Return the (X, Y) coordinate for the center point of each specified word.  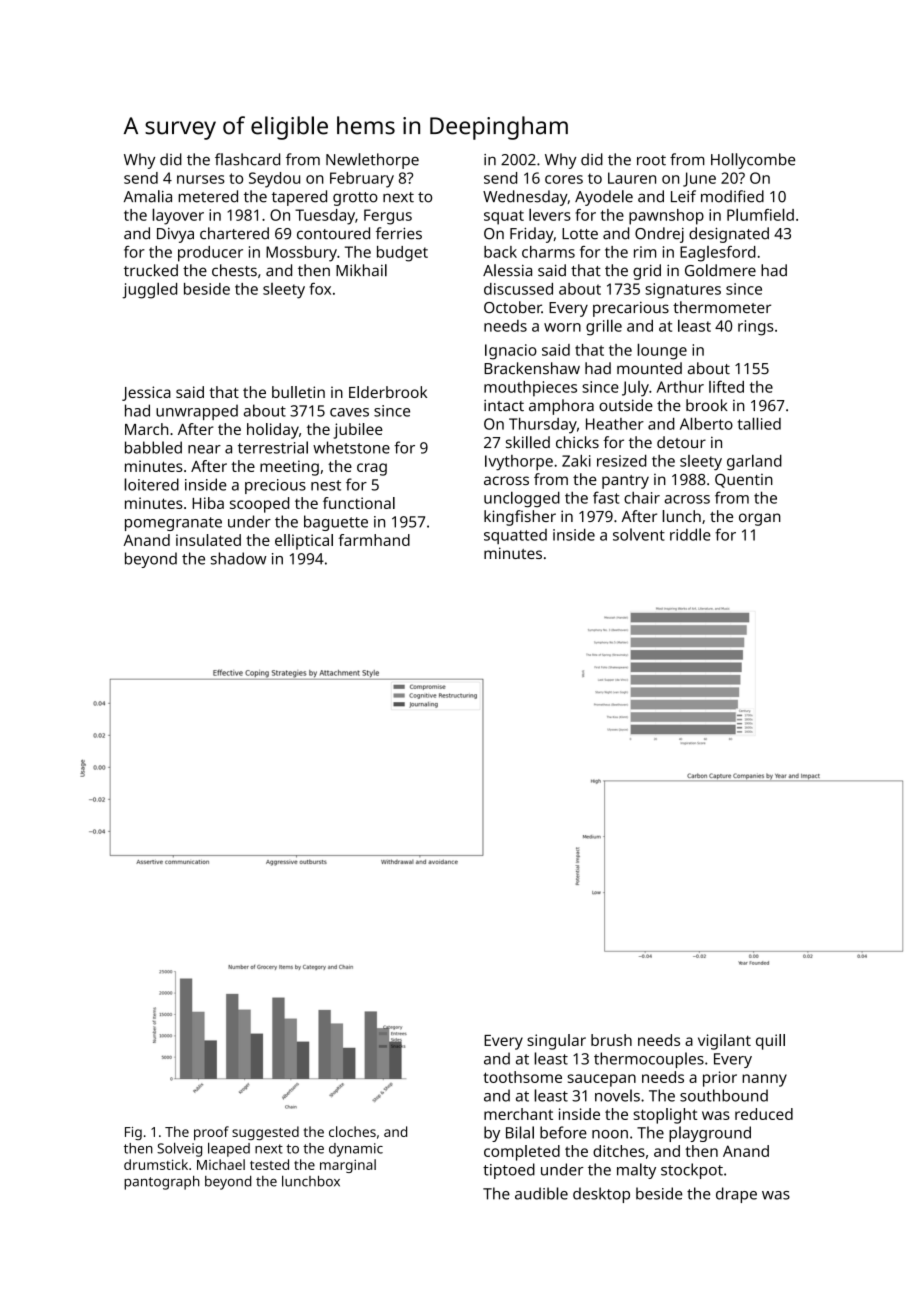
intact (504, 405)
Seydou (274, 180)
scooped (259, 505)
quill (770, 1042)
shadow (238, 558)
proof (211, 1133)
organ (760, 519)
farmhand (374, 540)
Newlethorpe (372, 161)
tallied (759, 423)
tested (269, 1164)
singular (556, 1042)
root (651, 160)
